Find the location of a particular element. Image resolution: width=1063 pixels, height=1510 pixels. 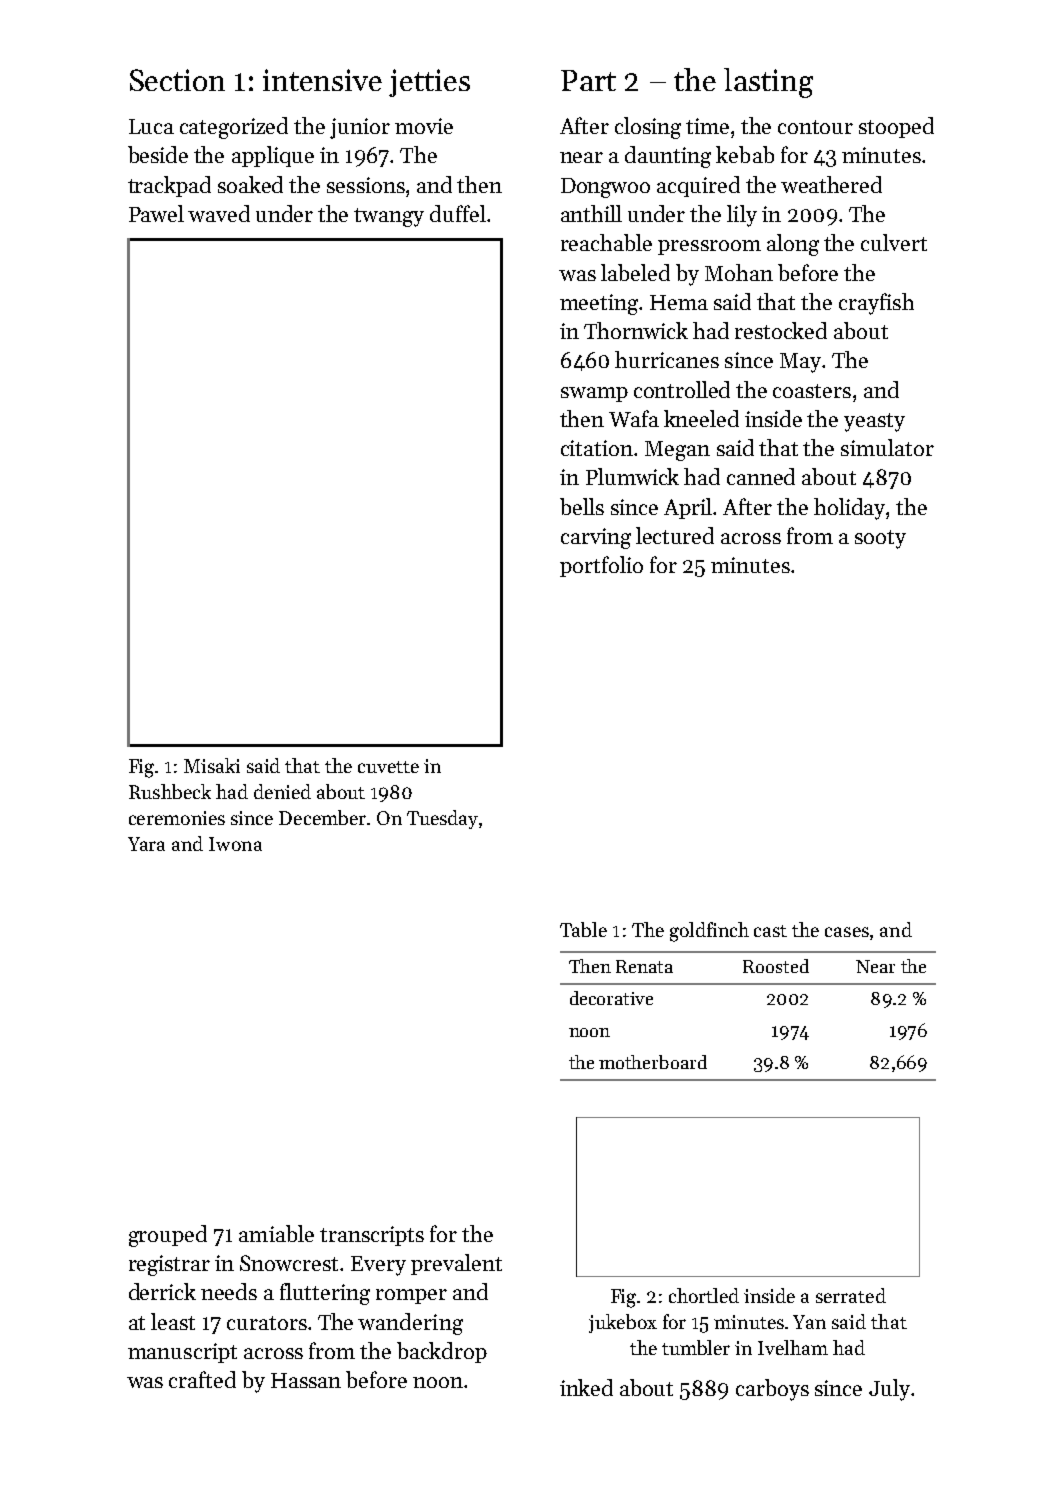

Part is located at coordinates (588, 80).
